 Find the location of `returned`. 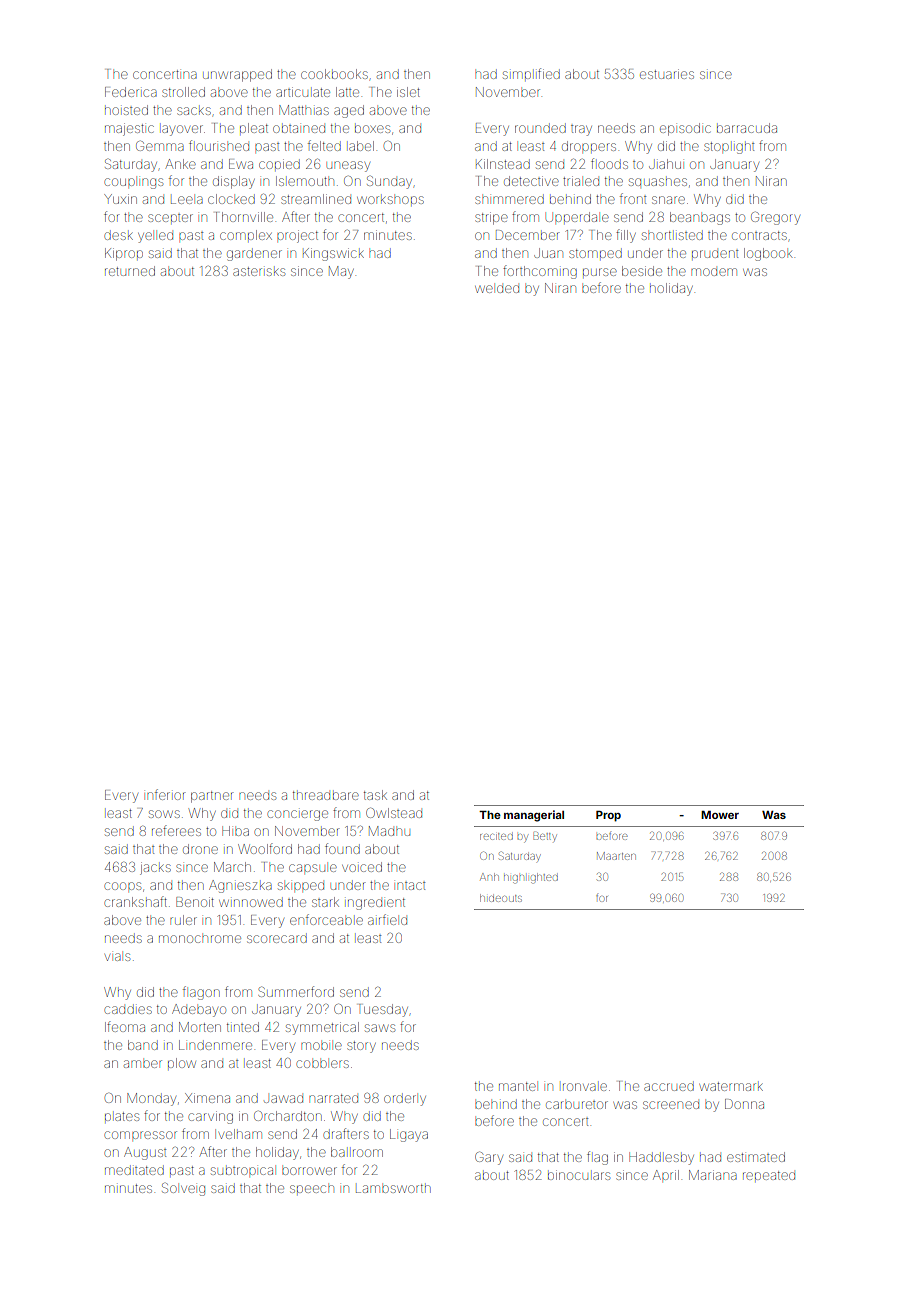

returned is located at coordinates (130, 271).
